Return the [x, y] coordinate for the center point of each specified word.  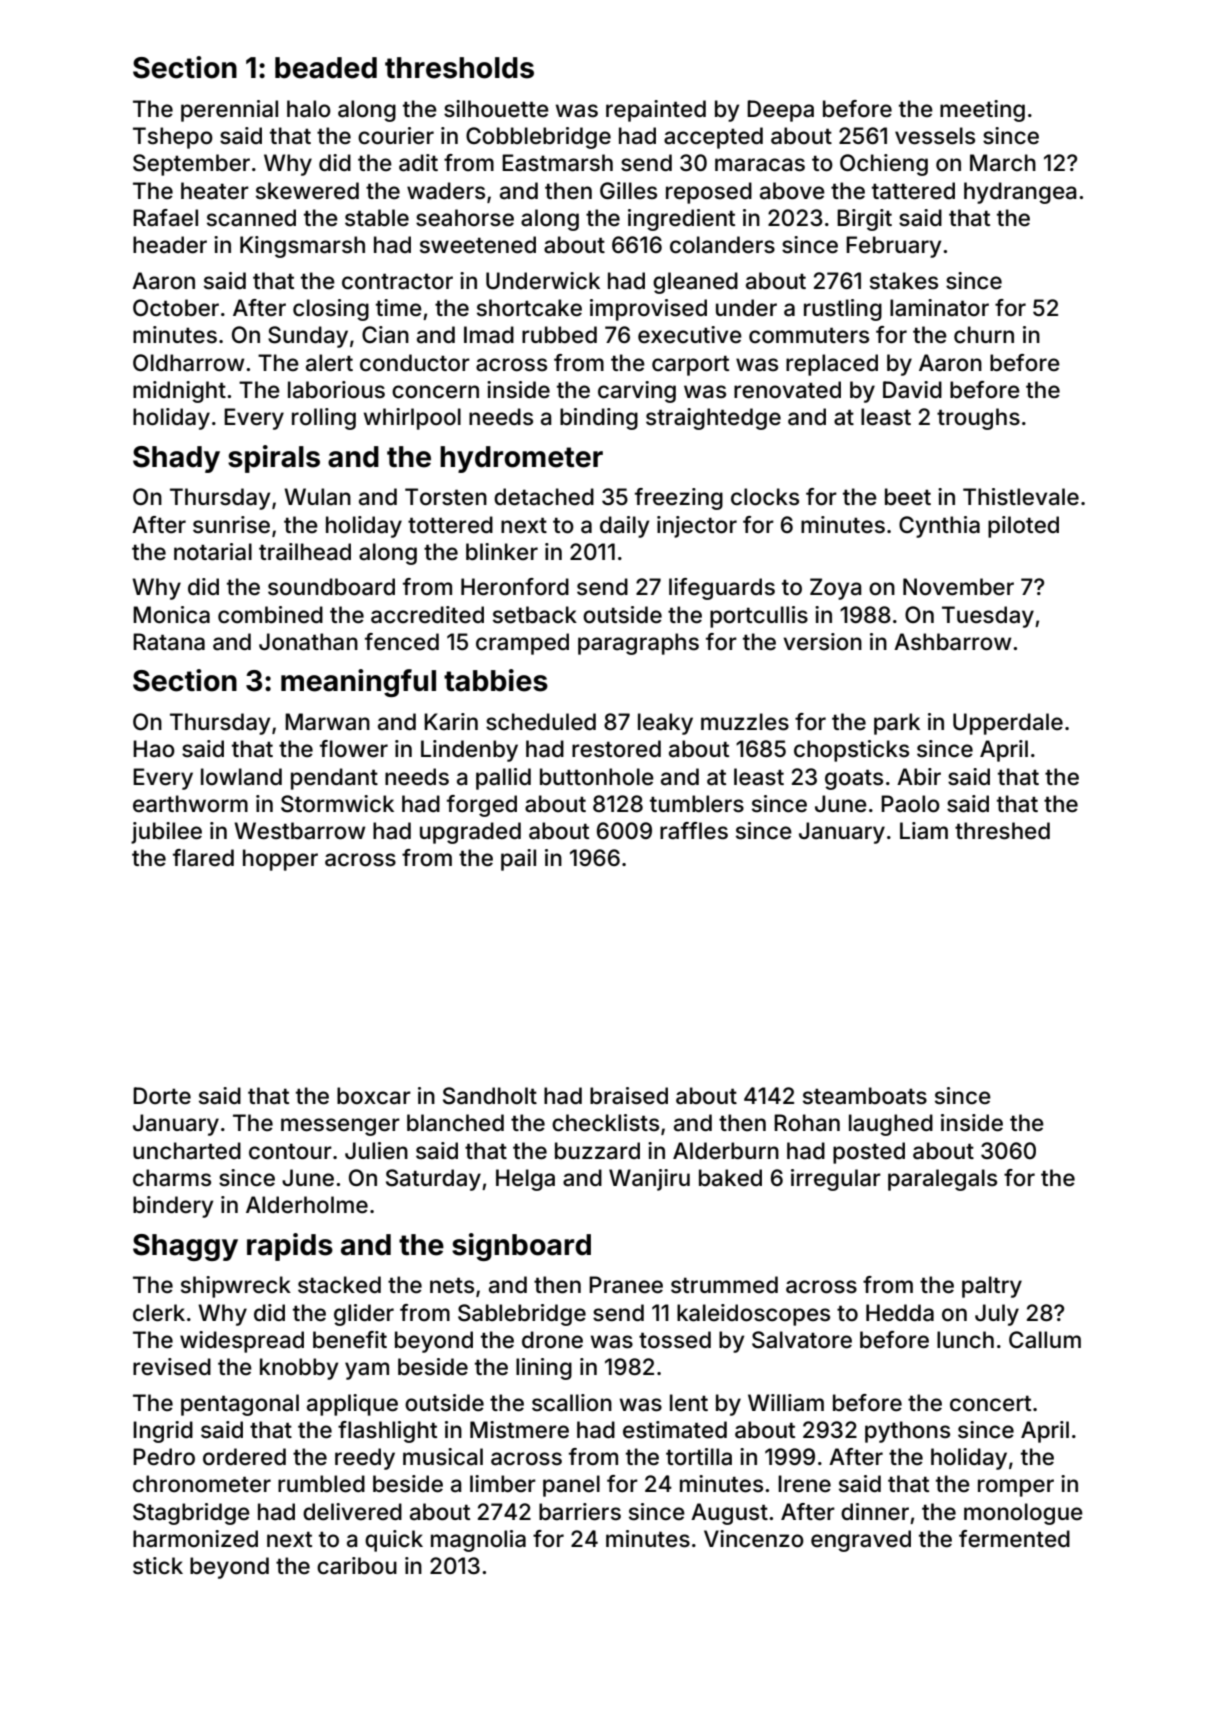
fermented [1014, 1539]
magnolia [478, 1541]
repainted [656, 111]
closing [331, 310]
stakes [904, 281]
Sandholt [490, 1096]
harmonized [195, 1539]
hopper [280, 860]
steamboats [865, 1096]
